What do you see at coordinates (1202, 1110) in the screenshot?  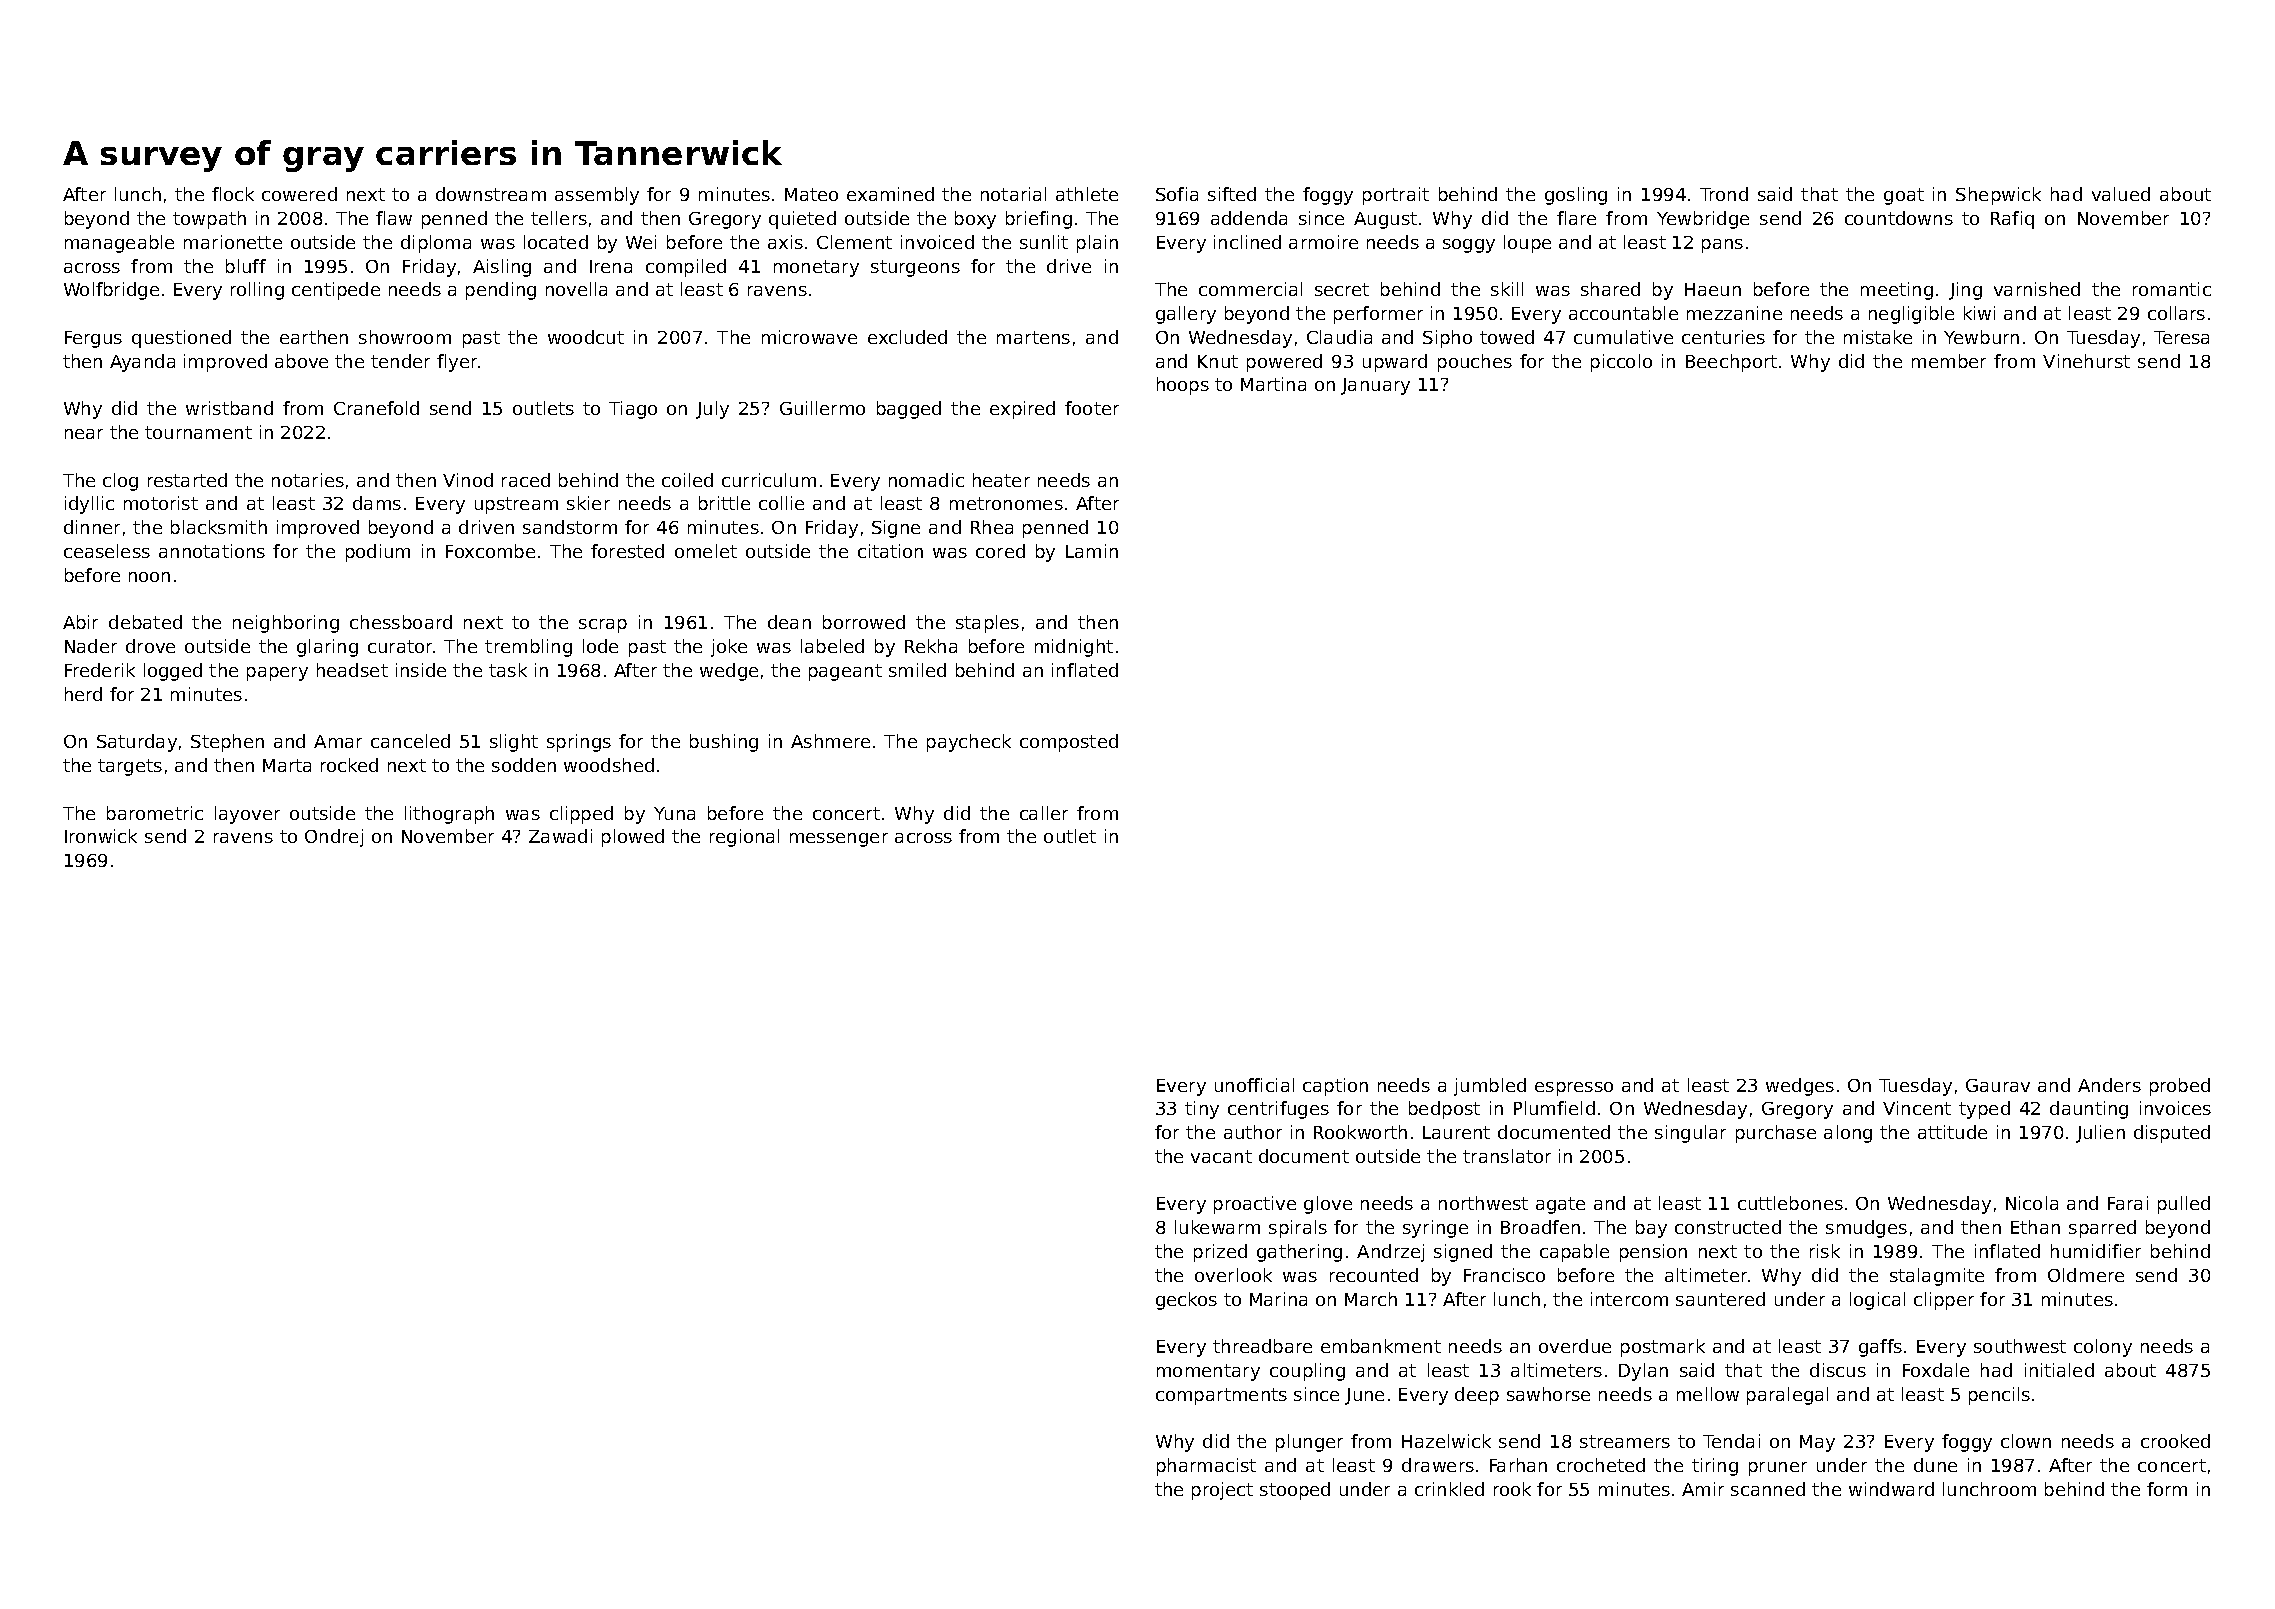 I see `tiny` at bounding box center [1202, 1110].
